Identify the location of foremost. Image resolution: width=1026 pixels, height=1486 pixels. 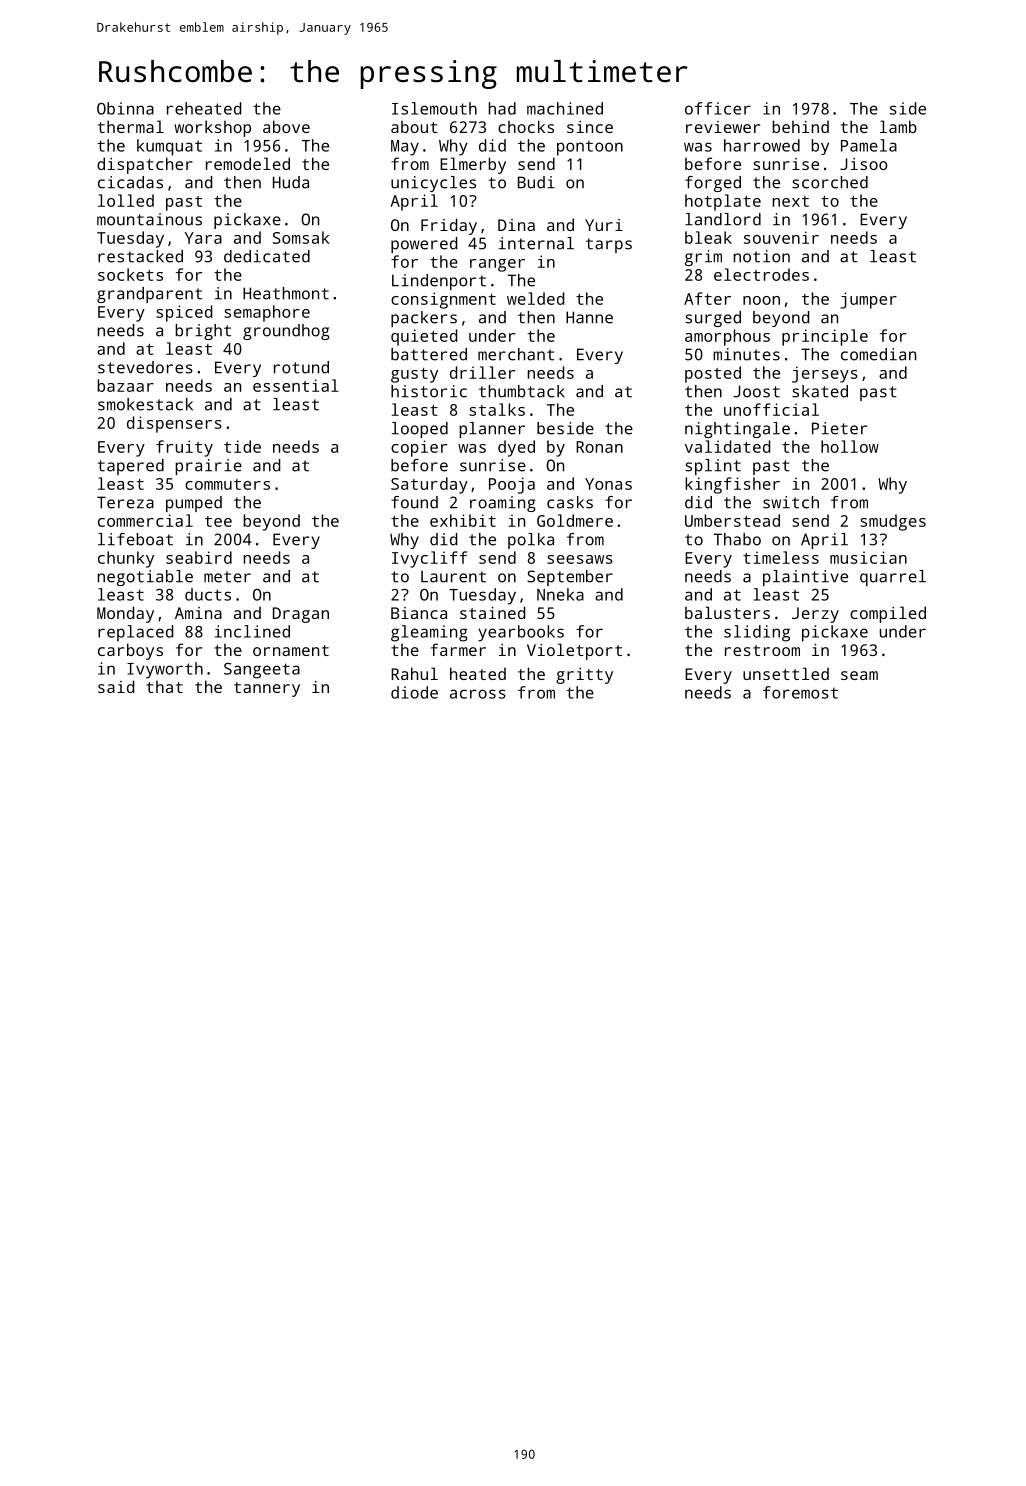
(800, 692).
